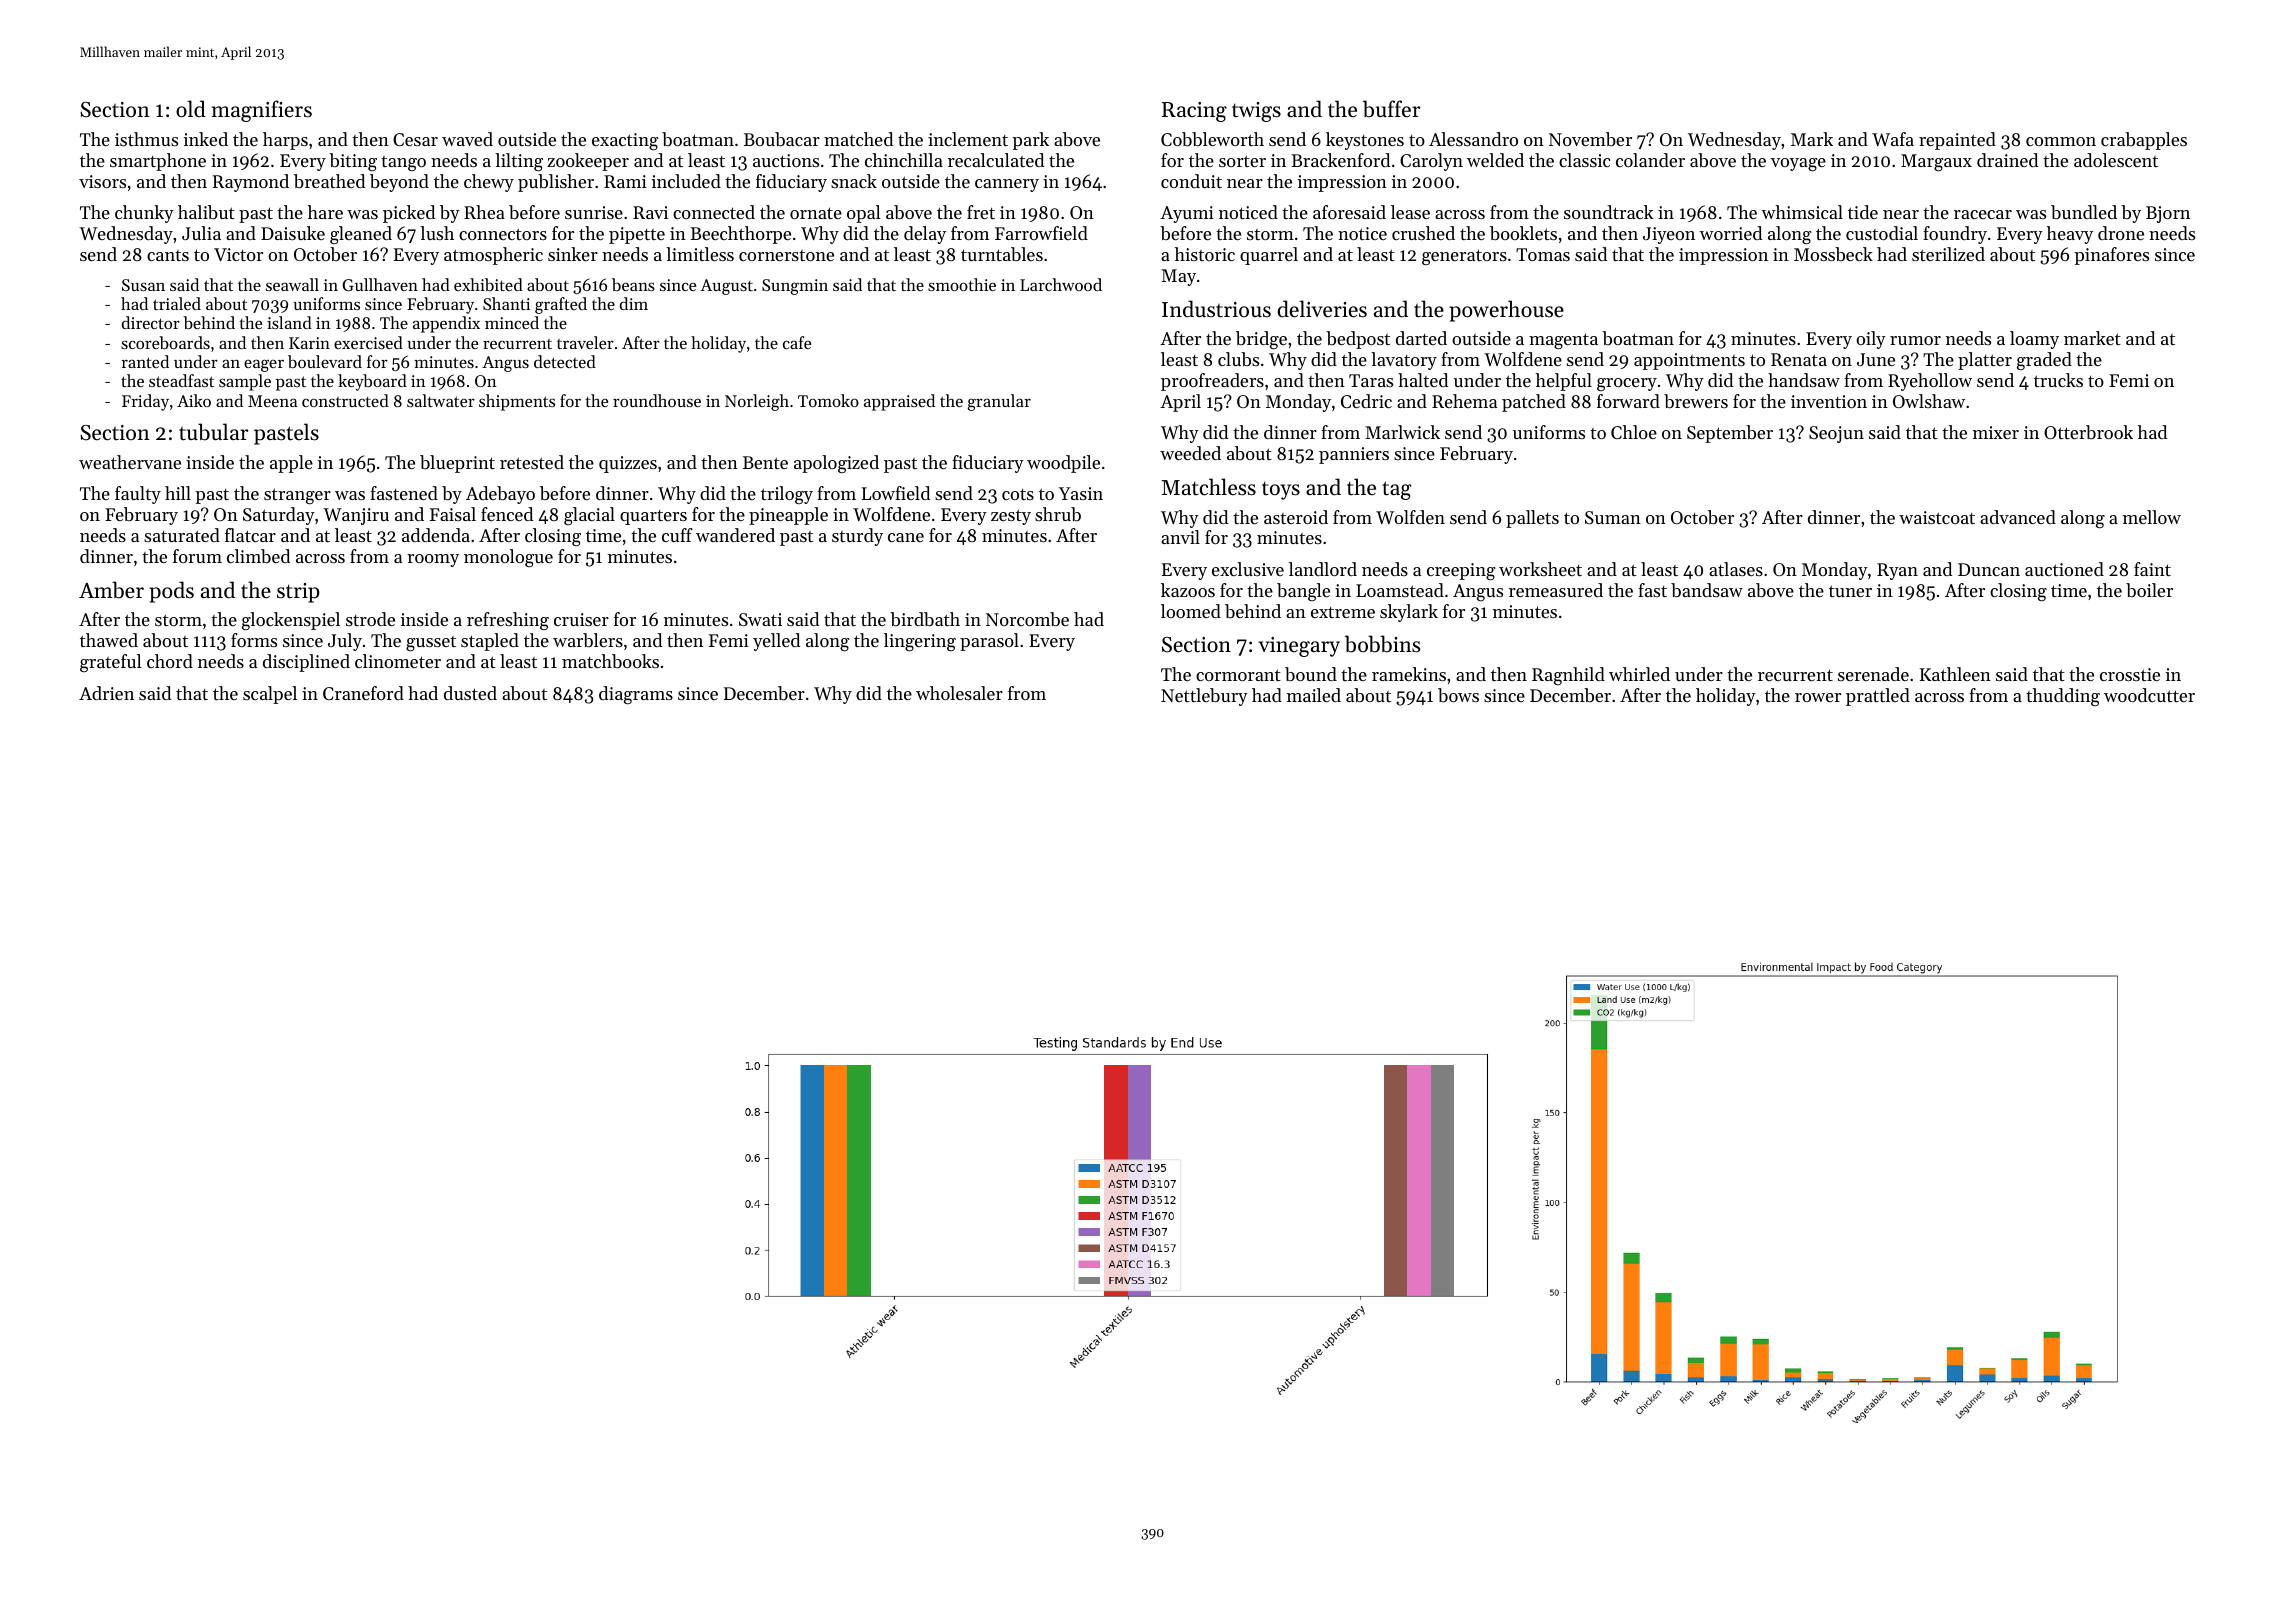 This screenshot has width=2282, height=1614. I want to click on Otterbrook, so click(2088, 432).
